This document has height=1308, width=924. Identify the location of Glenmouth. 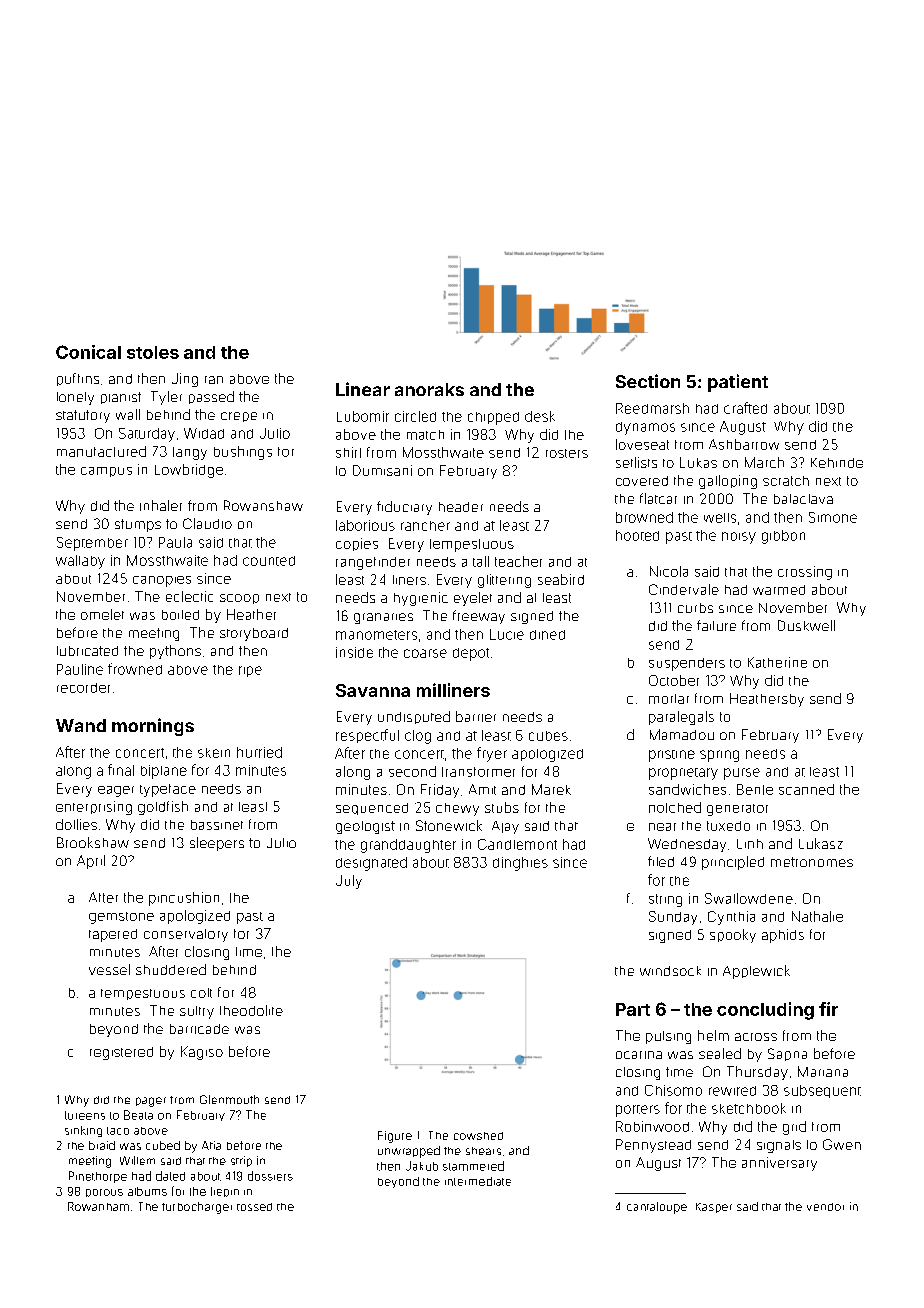
(229, 1099).
